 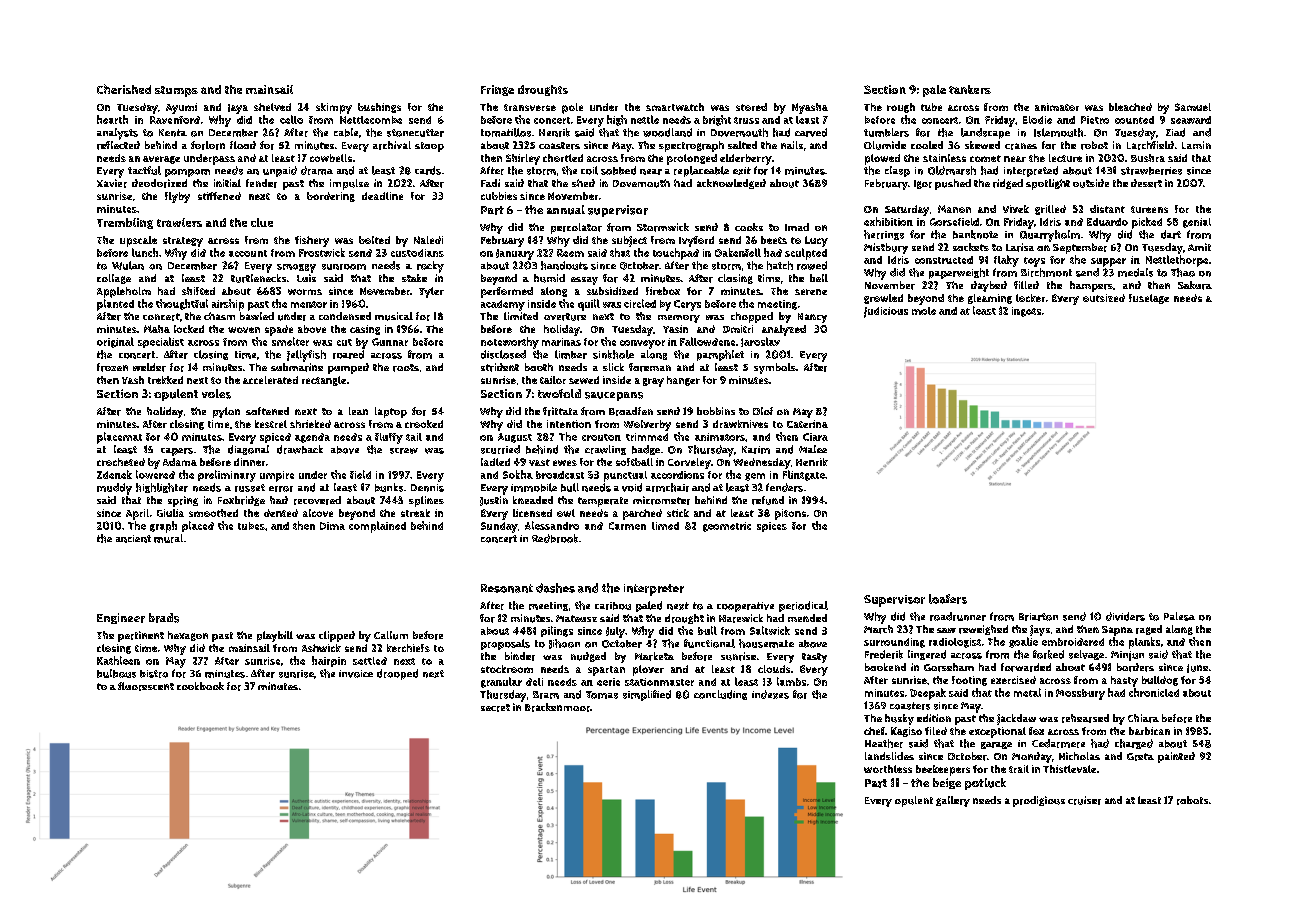 What do you see at coordinates (208, 145) in the page?
I see `forlorn` at bounding box center [208, 145].
